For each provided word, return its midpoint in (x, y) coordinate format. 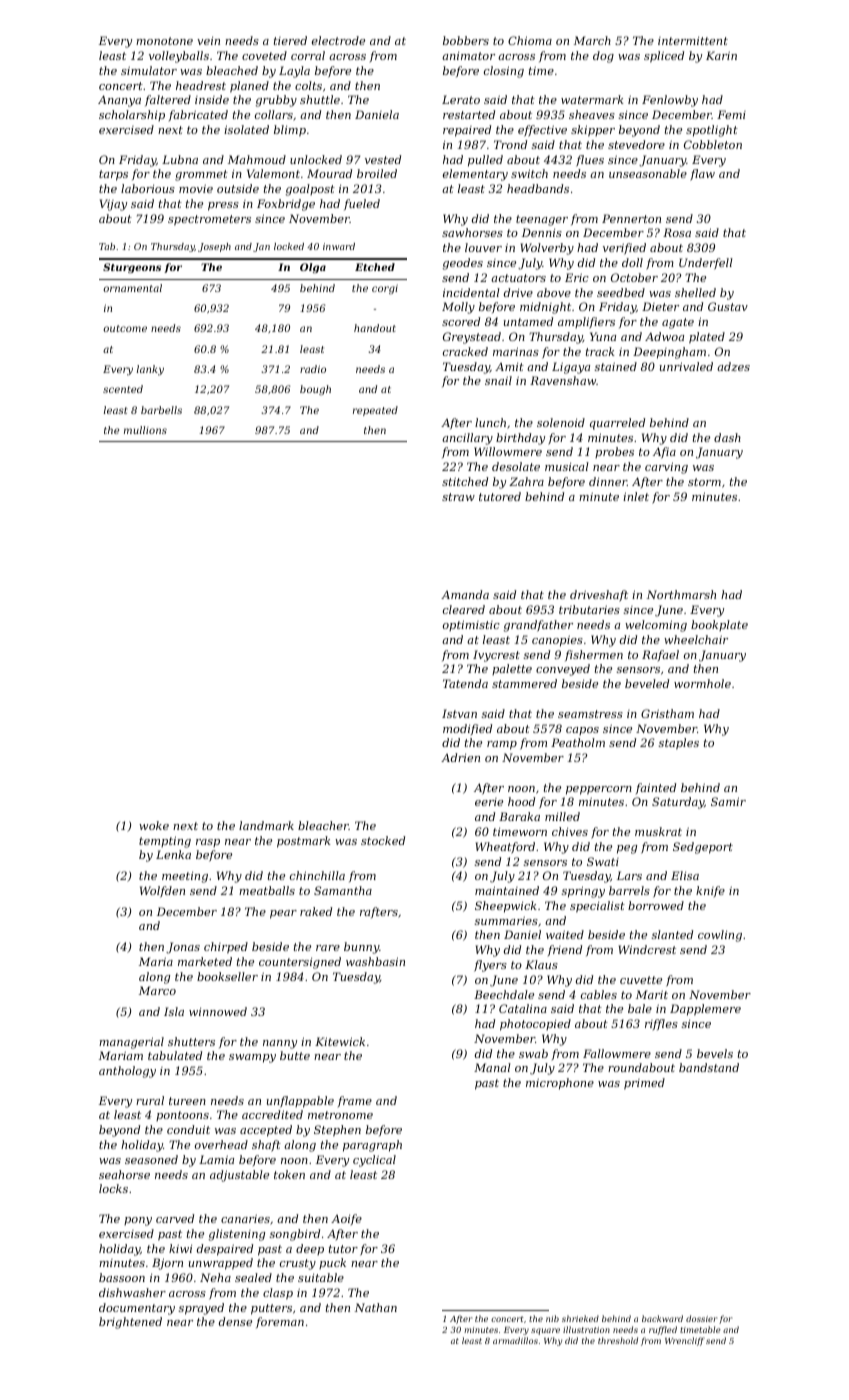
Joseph (214, 247)
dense (235, 1321)
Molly (458, 308)
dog (603, 57)
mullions (145, 430)
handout (375, 328)
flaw (702, 175)
